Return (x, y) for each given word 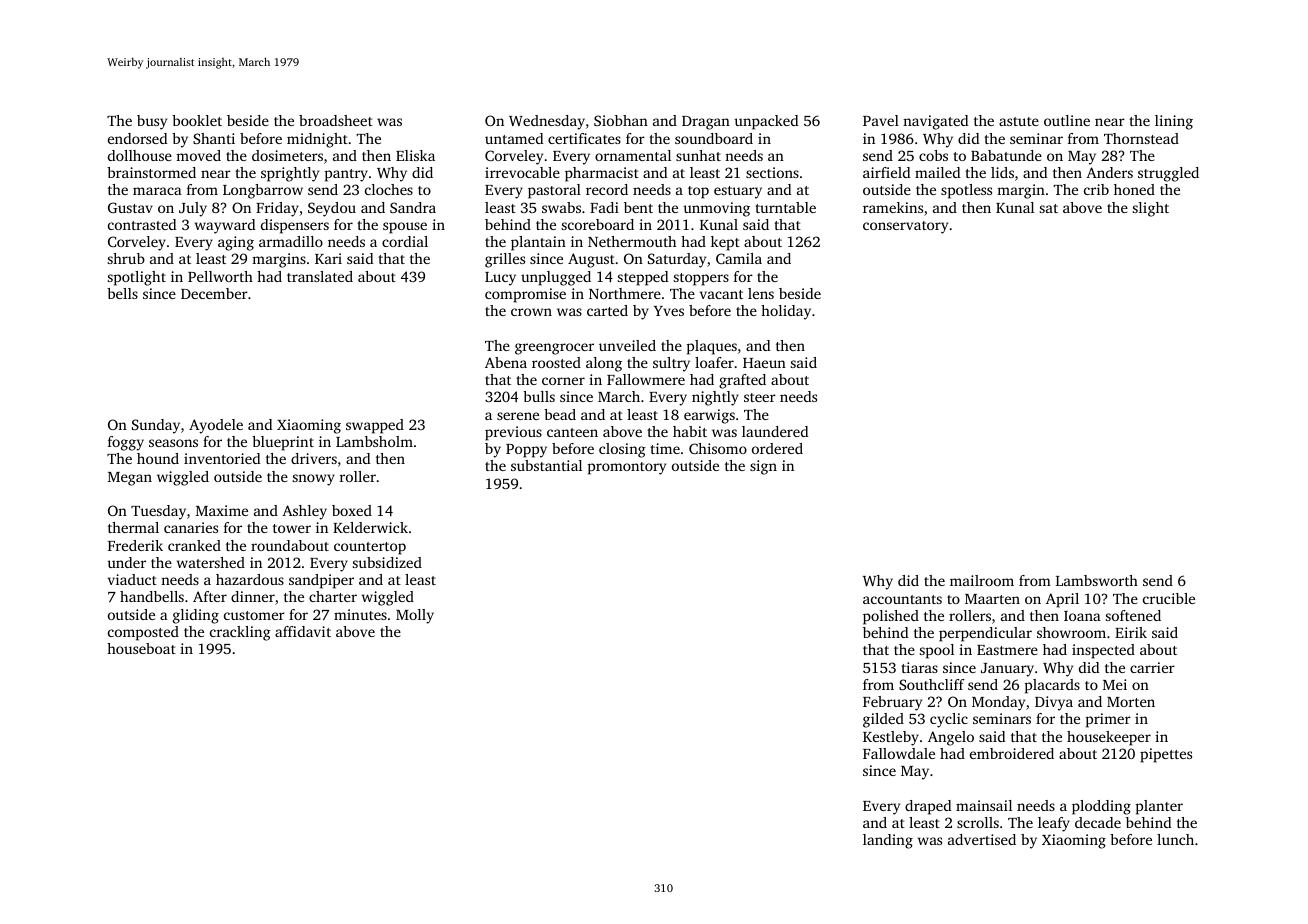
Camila (739, 258)
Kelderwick (370, 527)
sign (763, 467)
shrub (126, 258)
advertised (982, 839)
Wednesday (547, 122)
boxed (352, 510)
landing (888, 841)
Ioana (1082, 616)
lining (1174, 122)
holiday (786, 312)
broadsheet (336, 120)
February (892, 703)
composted (143, 633)
